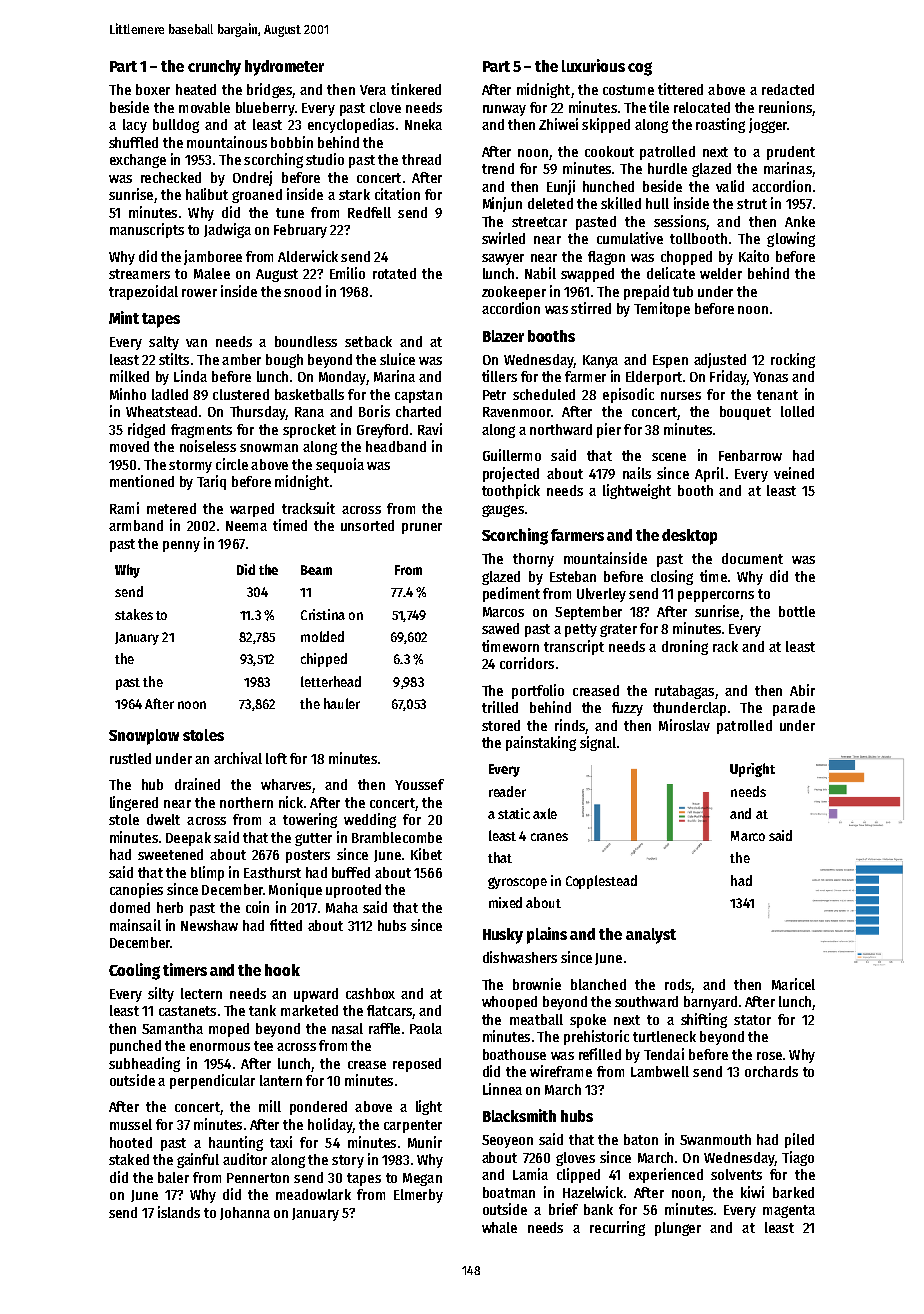 Image resolution: width=924 pixels, height=1314 pixels. Describe the element at coordinates (252, 510) in the page. I see `warped` at that location.
